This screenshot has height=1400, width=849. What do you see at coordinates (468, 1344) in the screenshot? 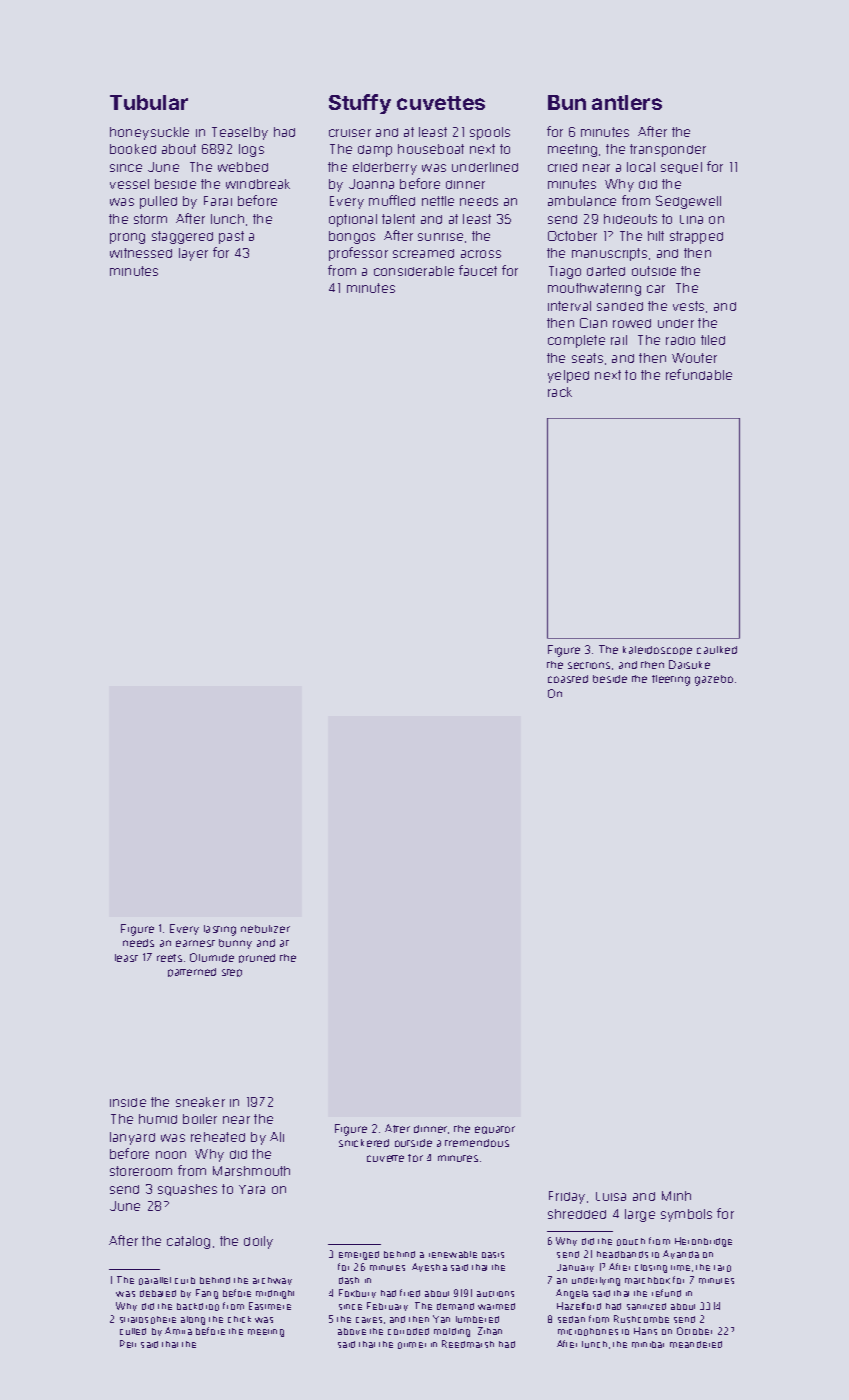
I see `Reedmarsh` at bounding box center [468, 1344].
